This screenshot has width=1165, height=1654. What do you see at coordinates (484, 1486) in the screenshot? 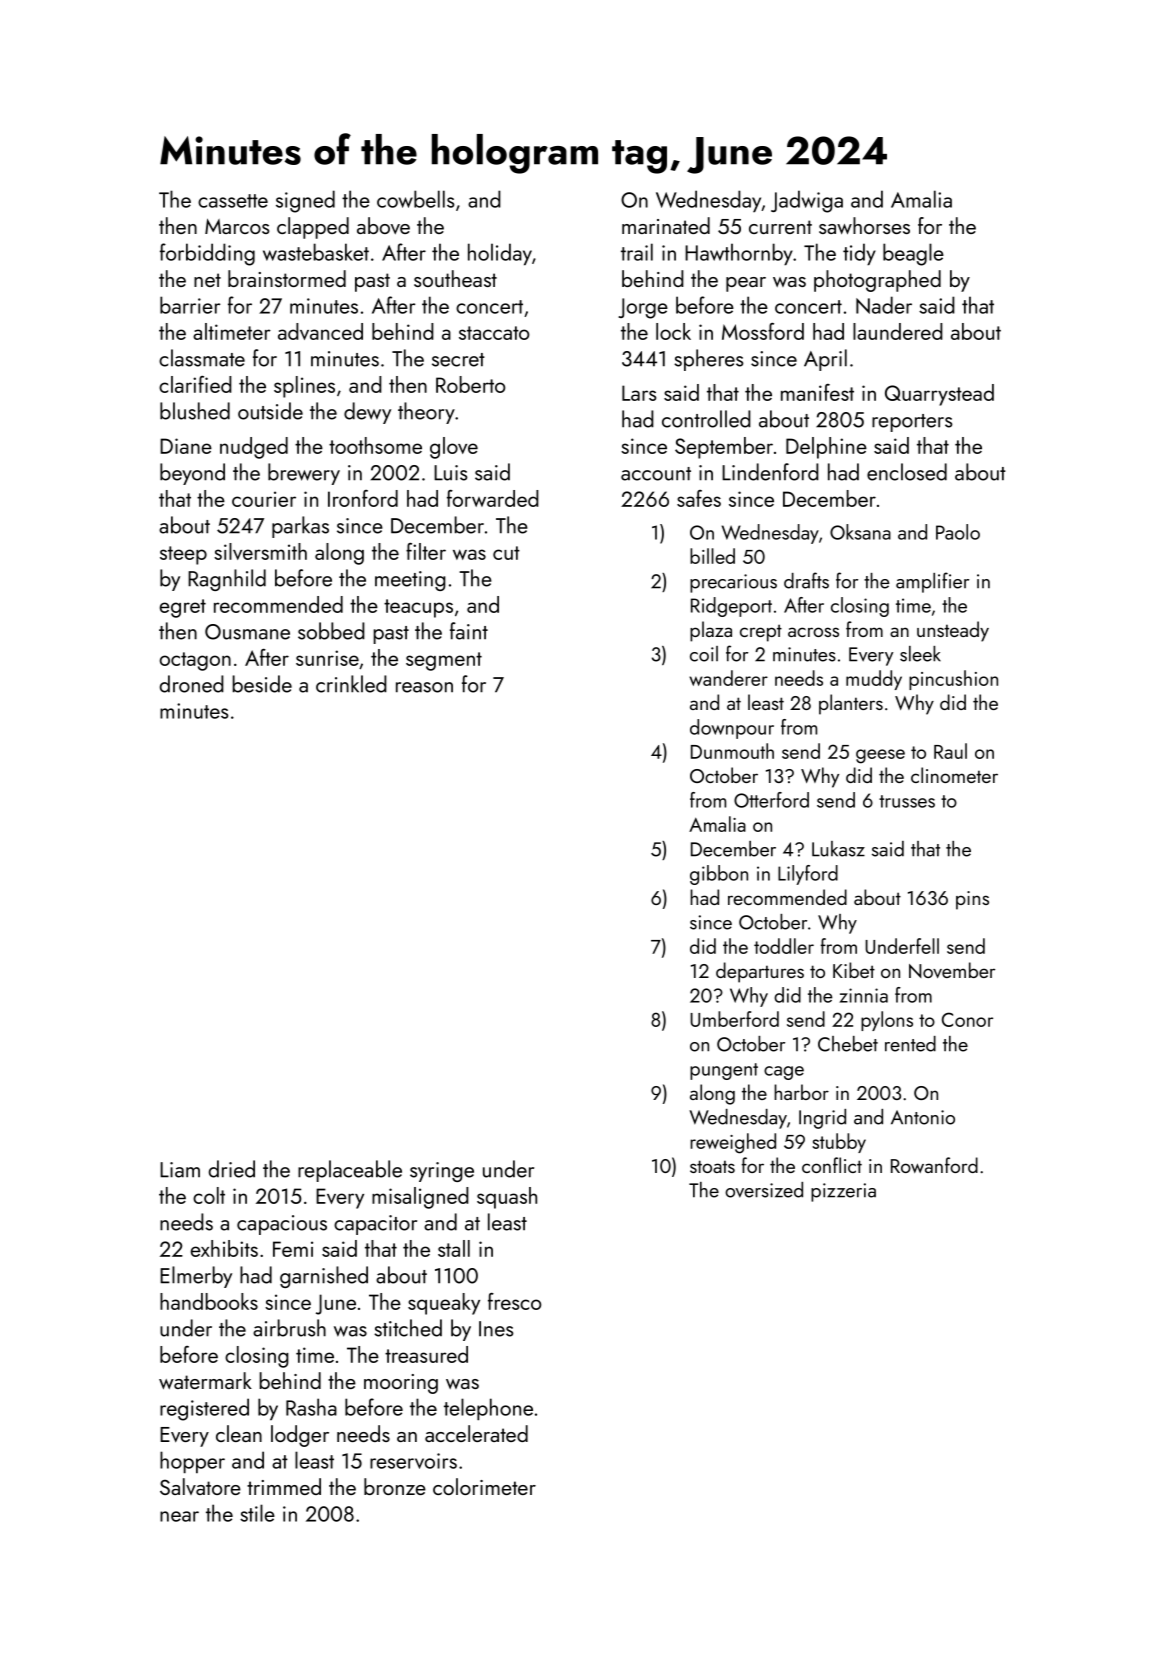
I see `colorimeter` at bounding box center [484, 1486].
